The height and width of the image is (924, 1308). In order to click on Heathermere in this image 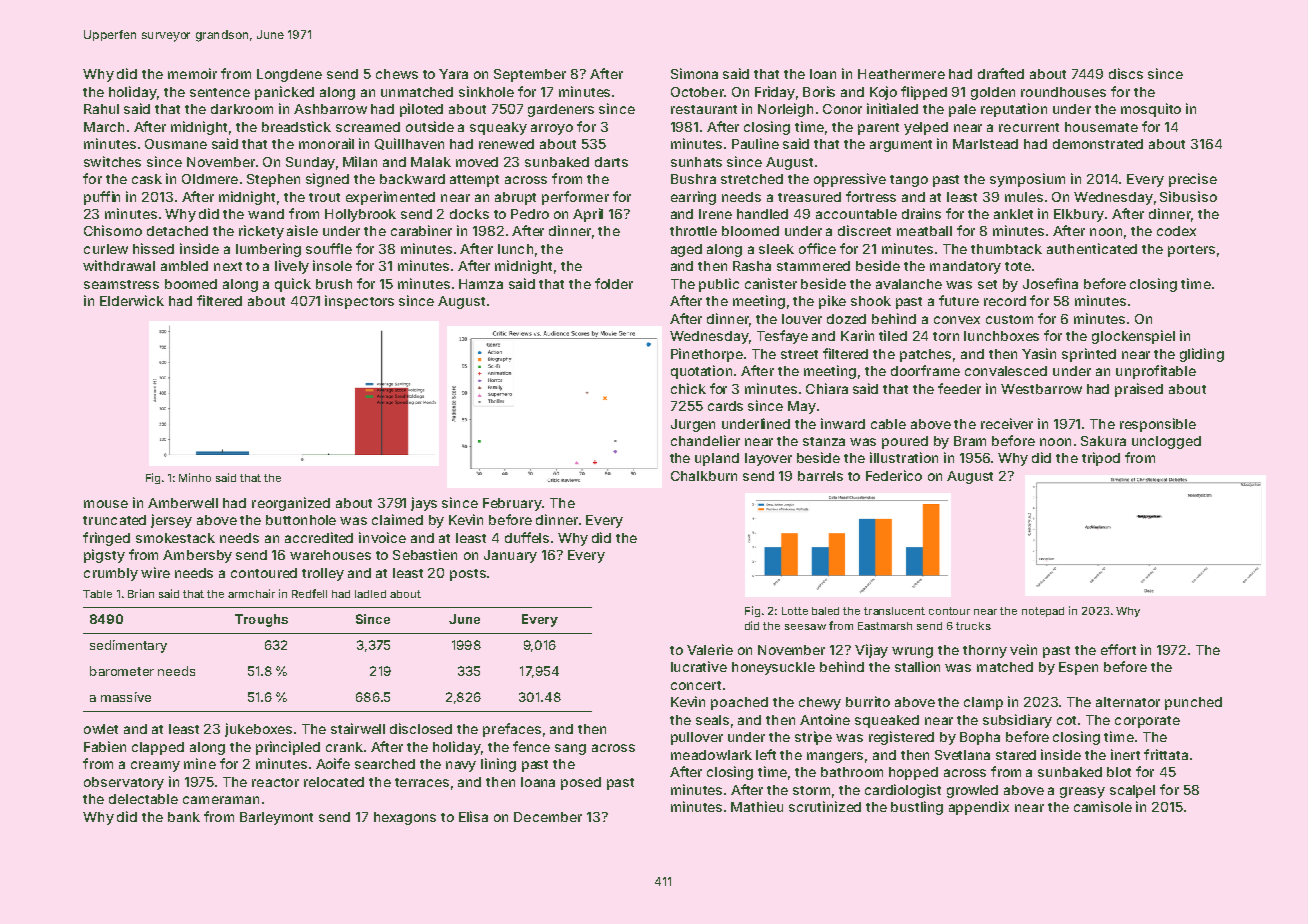, I will do `click(901, 74)`.
